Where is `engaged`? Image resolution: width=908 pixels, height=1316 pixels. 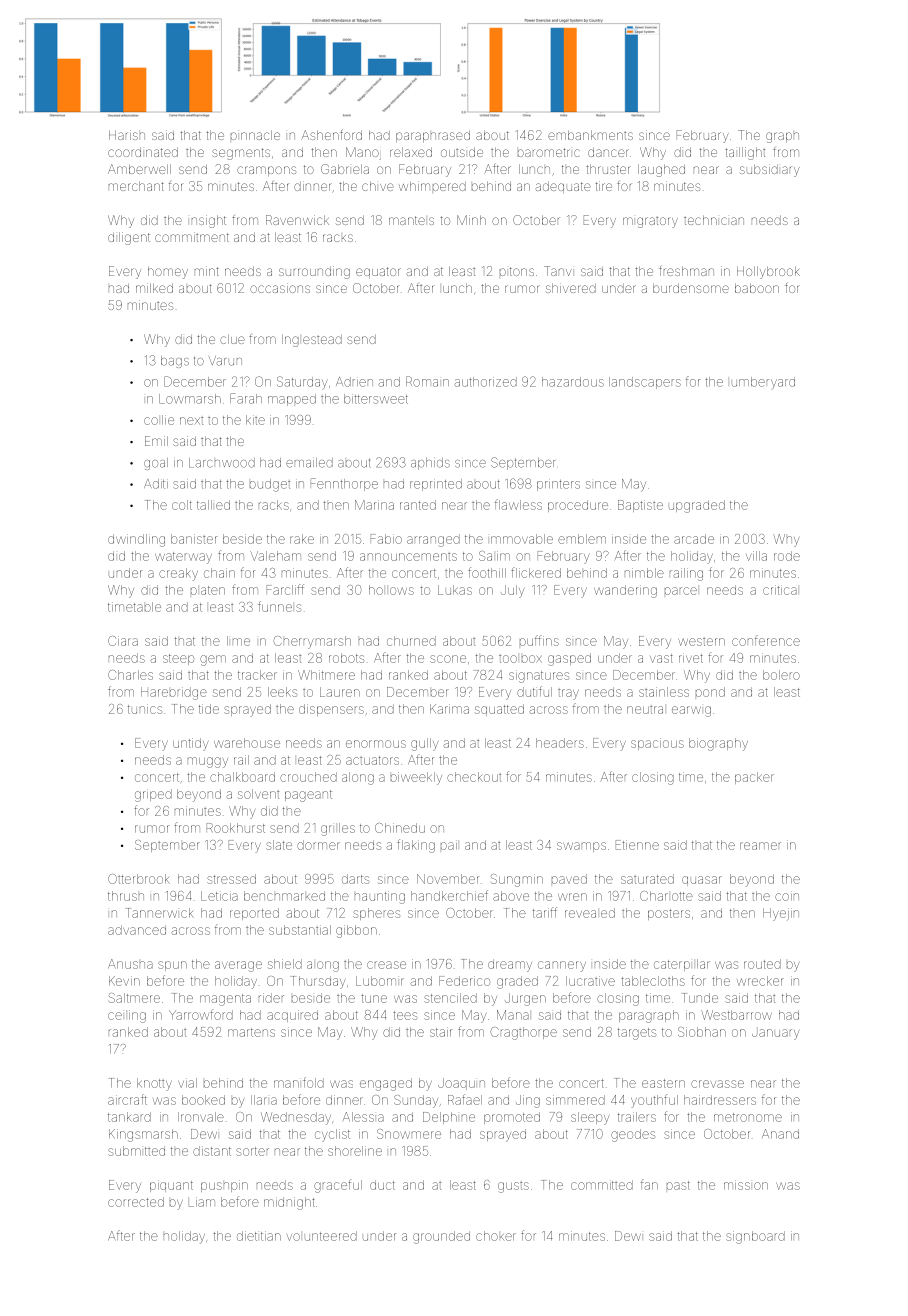
engaged is located at coordinates (386, 1084).
